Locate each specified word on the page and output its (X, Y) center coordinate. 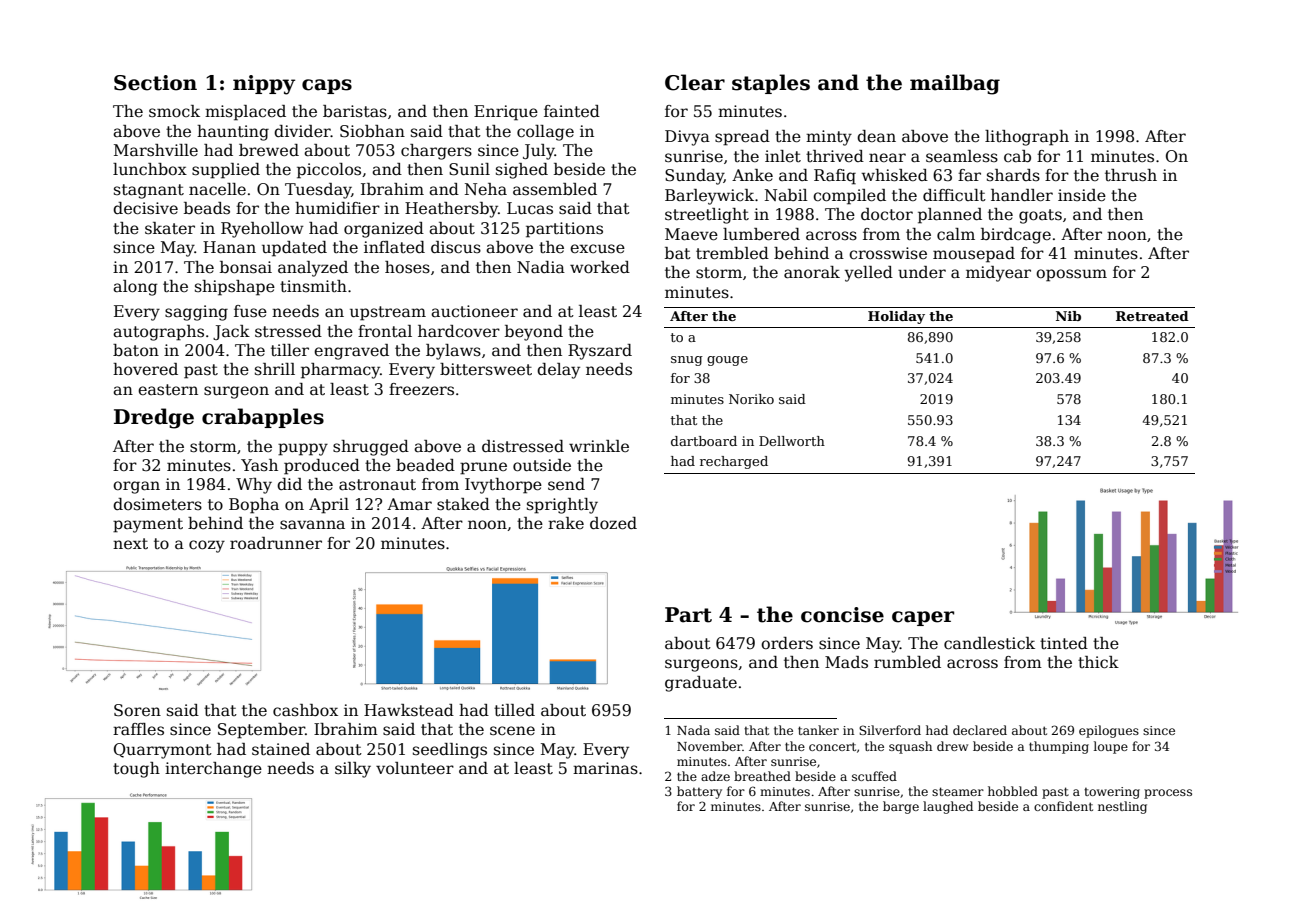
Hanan (229, 247)
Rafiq (835, 177)
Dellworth (792, 441)
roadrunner (276, 543)
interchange (213, 770)
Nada (693, 730)
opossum (1071, 275)
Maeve (691, 234)
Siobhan (372, 131)
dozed (613, 523)
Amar (409, 504)
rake (566, 523)
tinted (1064, 643)
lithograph (1027, 138)
